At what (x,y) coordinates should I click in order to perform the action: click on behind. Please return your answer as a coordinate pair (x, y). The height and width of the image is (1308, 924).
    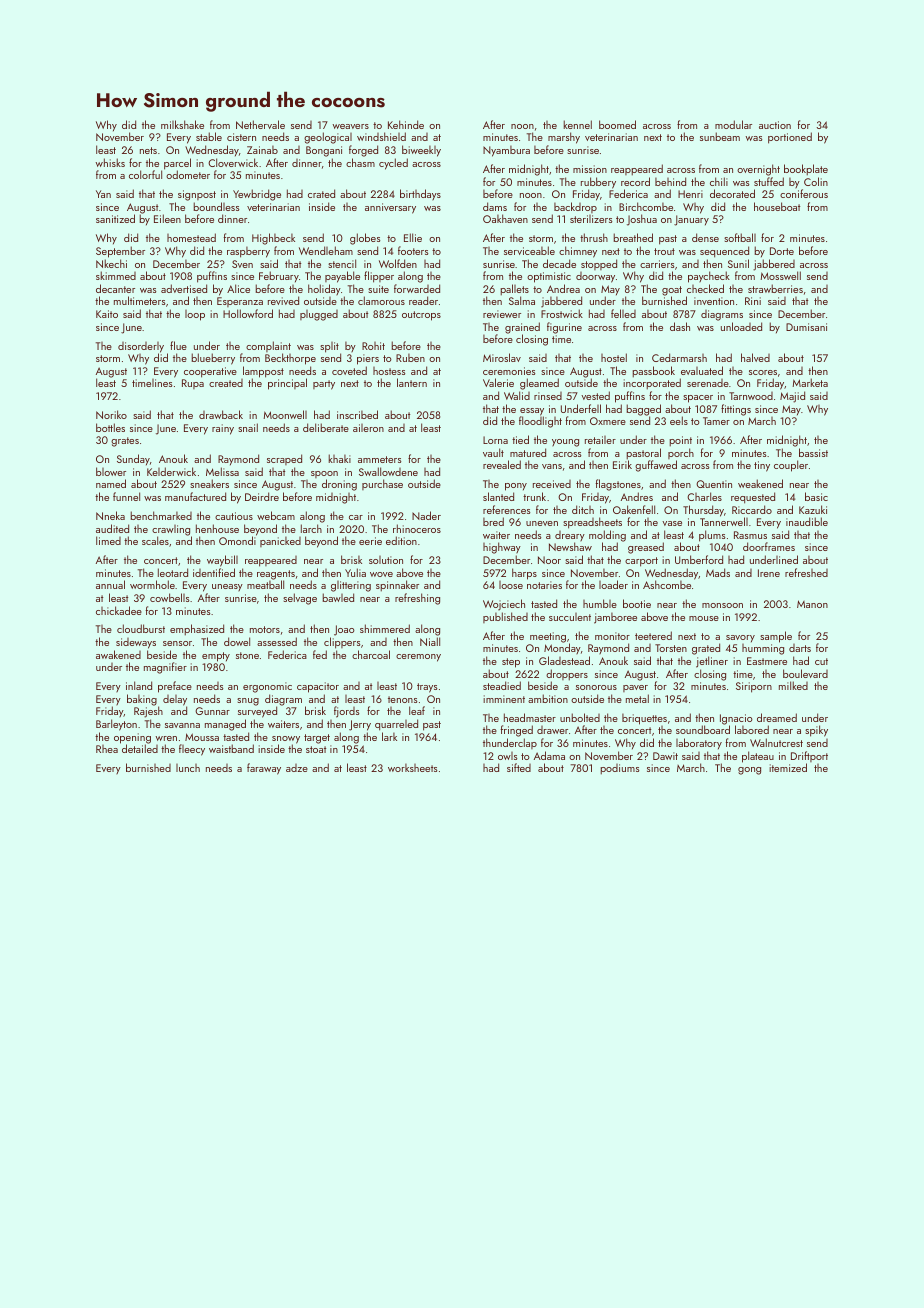
    Looking at the image, I should click on (670, 181).
